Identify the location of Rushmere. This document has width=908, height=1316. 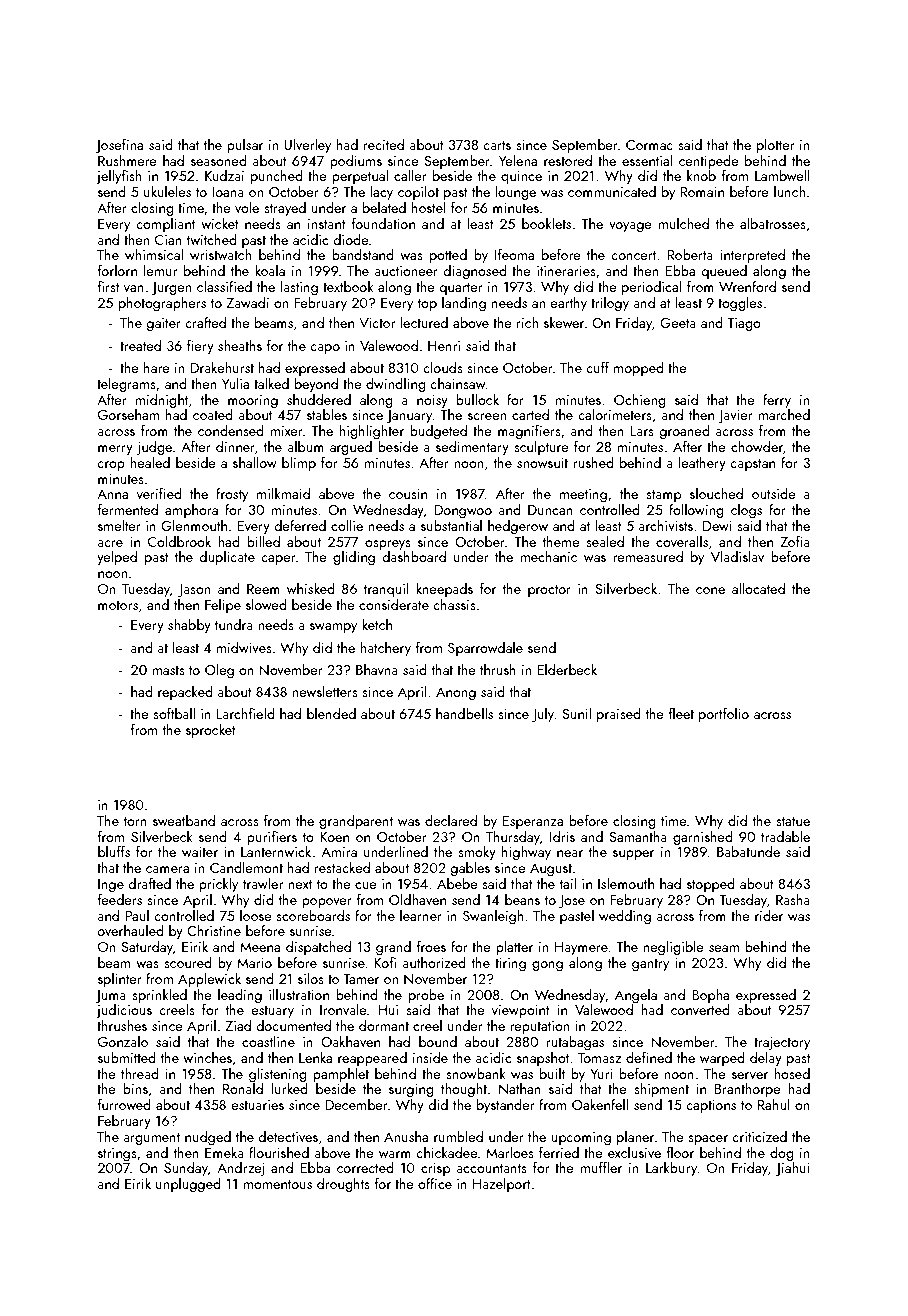
(127, 160).
